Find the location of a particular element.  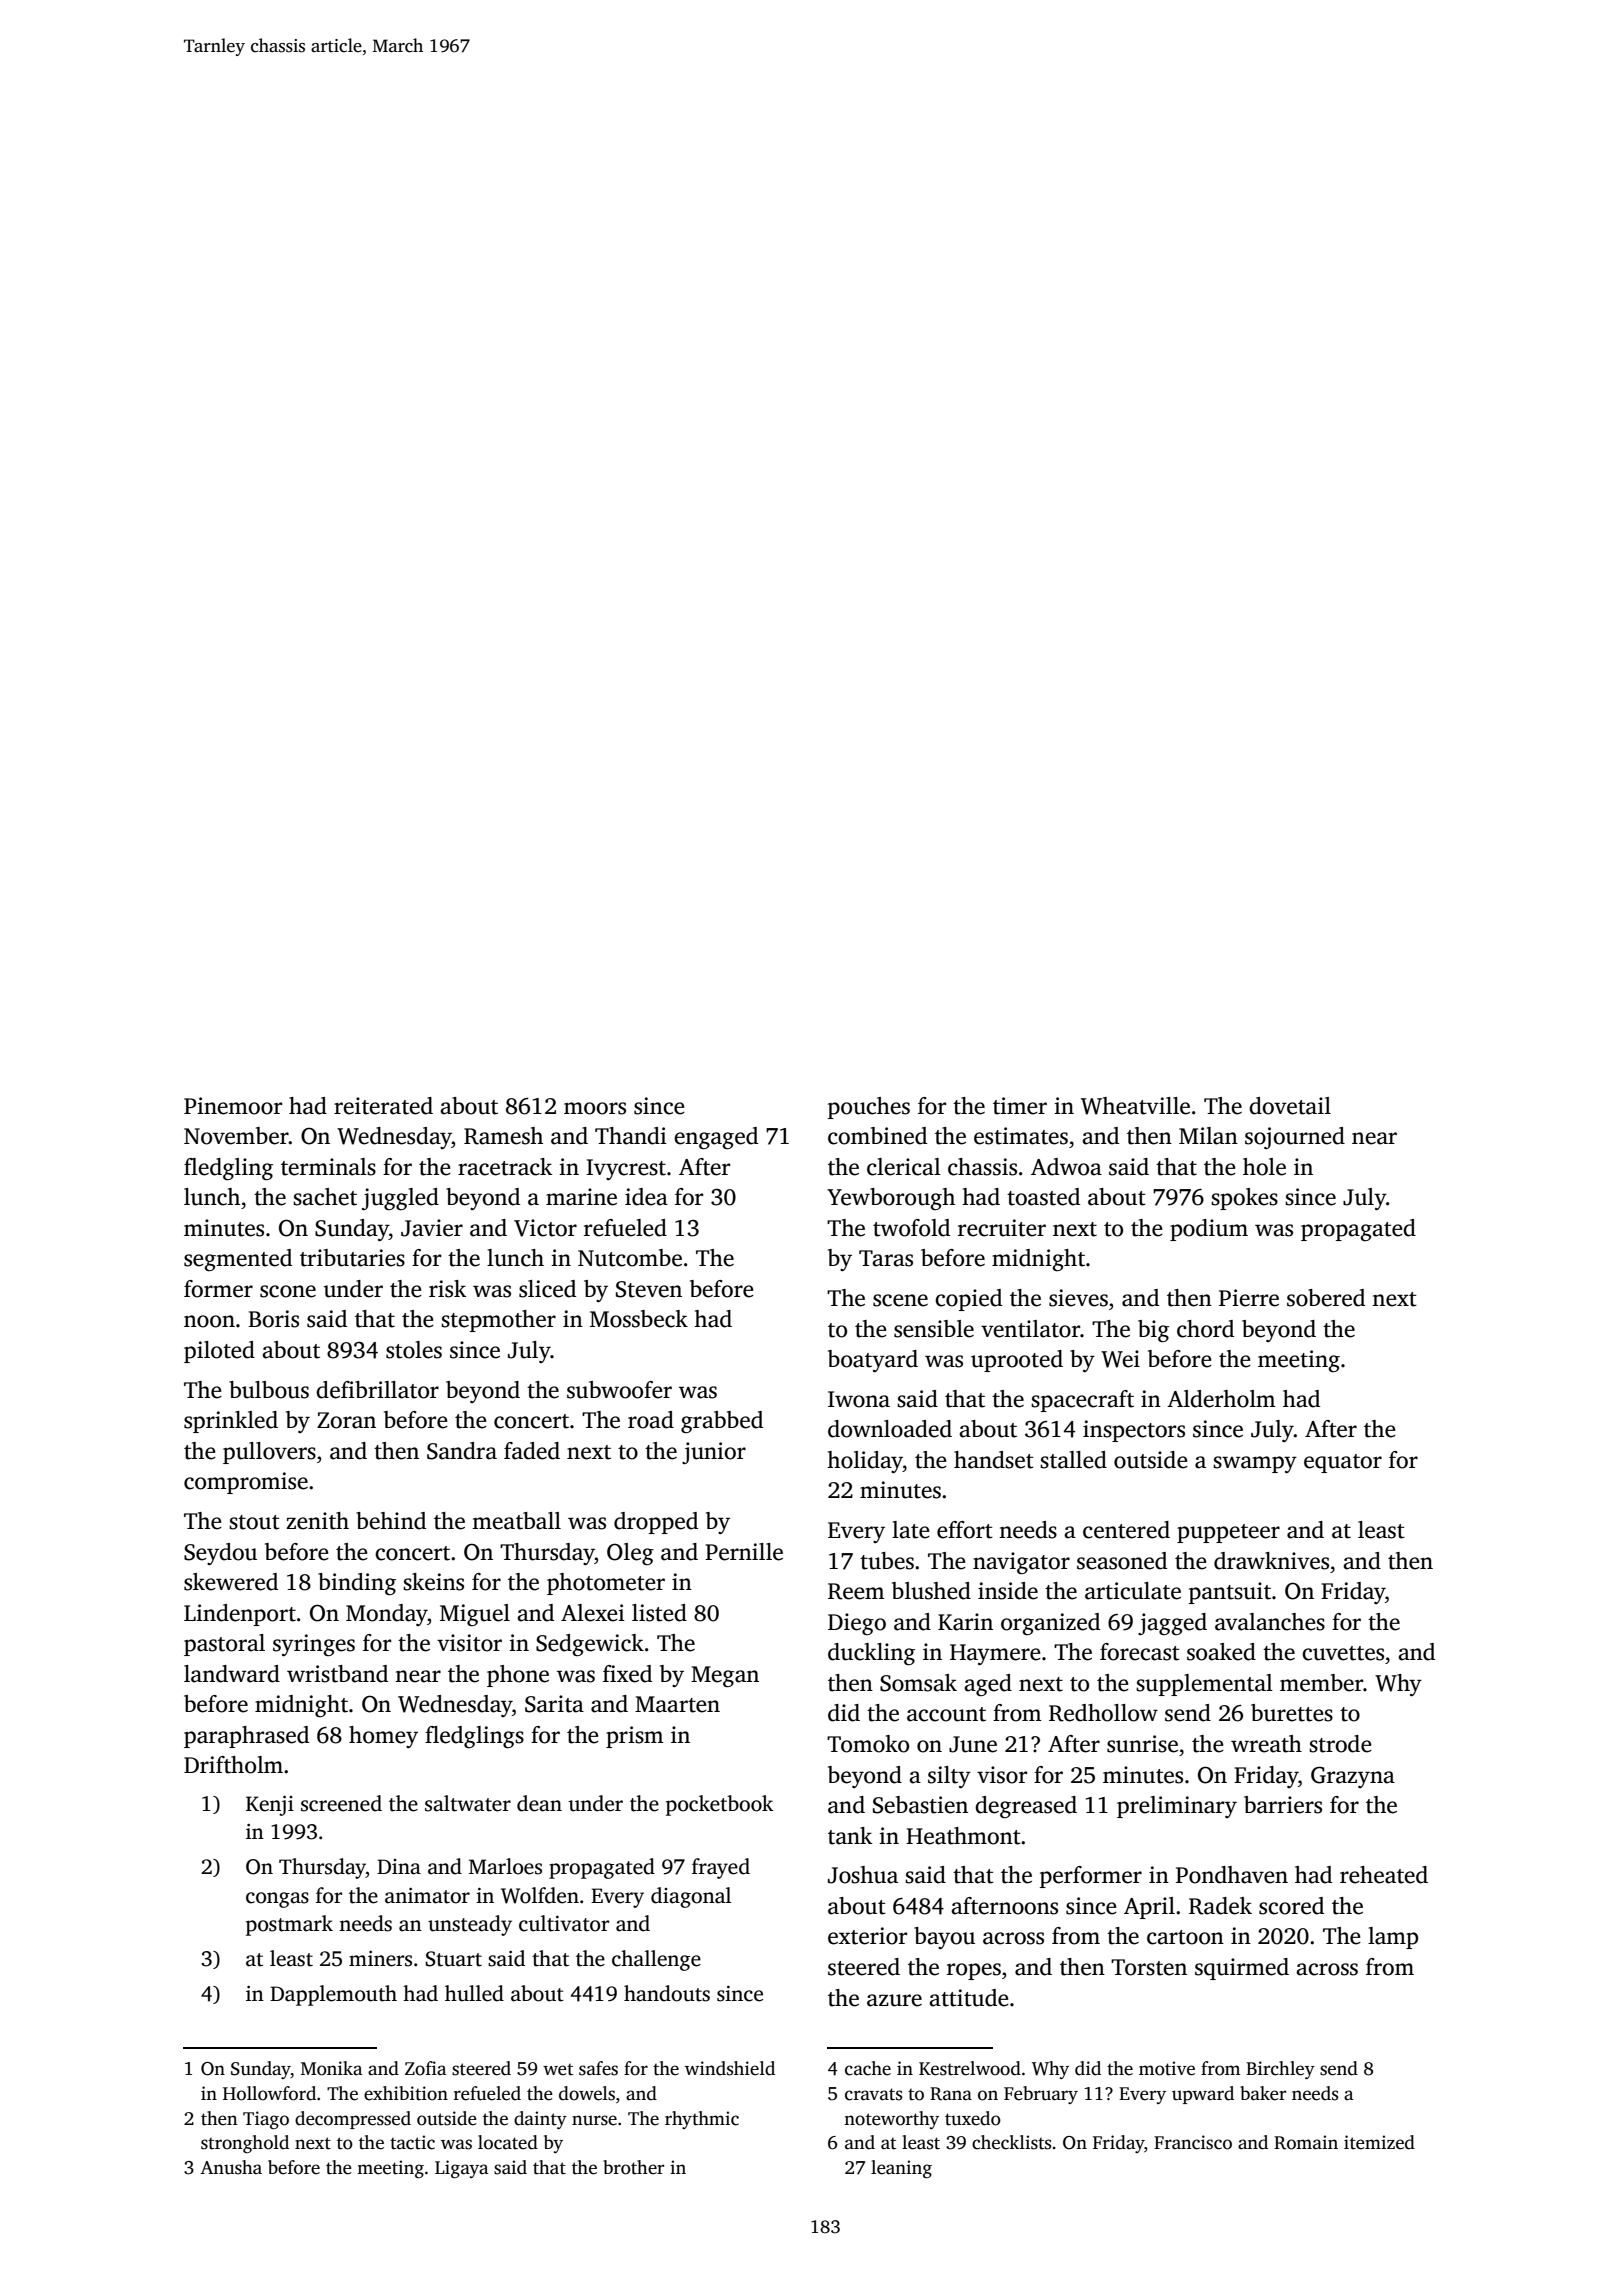

Joshua is located at coordinates (863, 1875).
